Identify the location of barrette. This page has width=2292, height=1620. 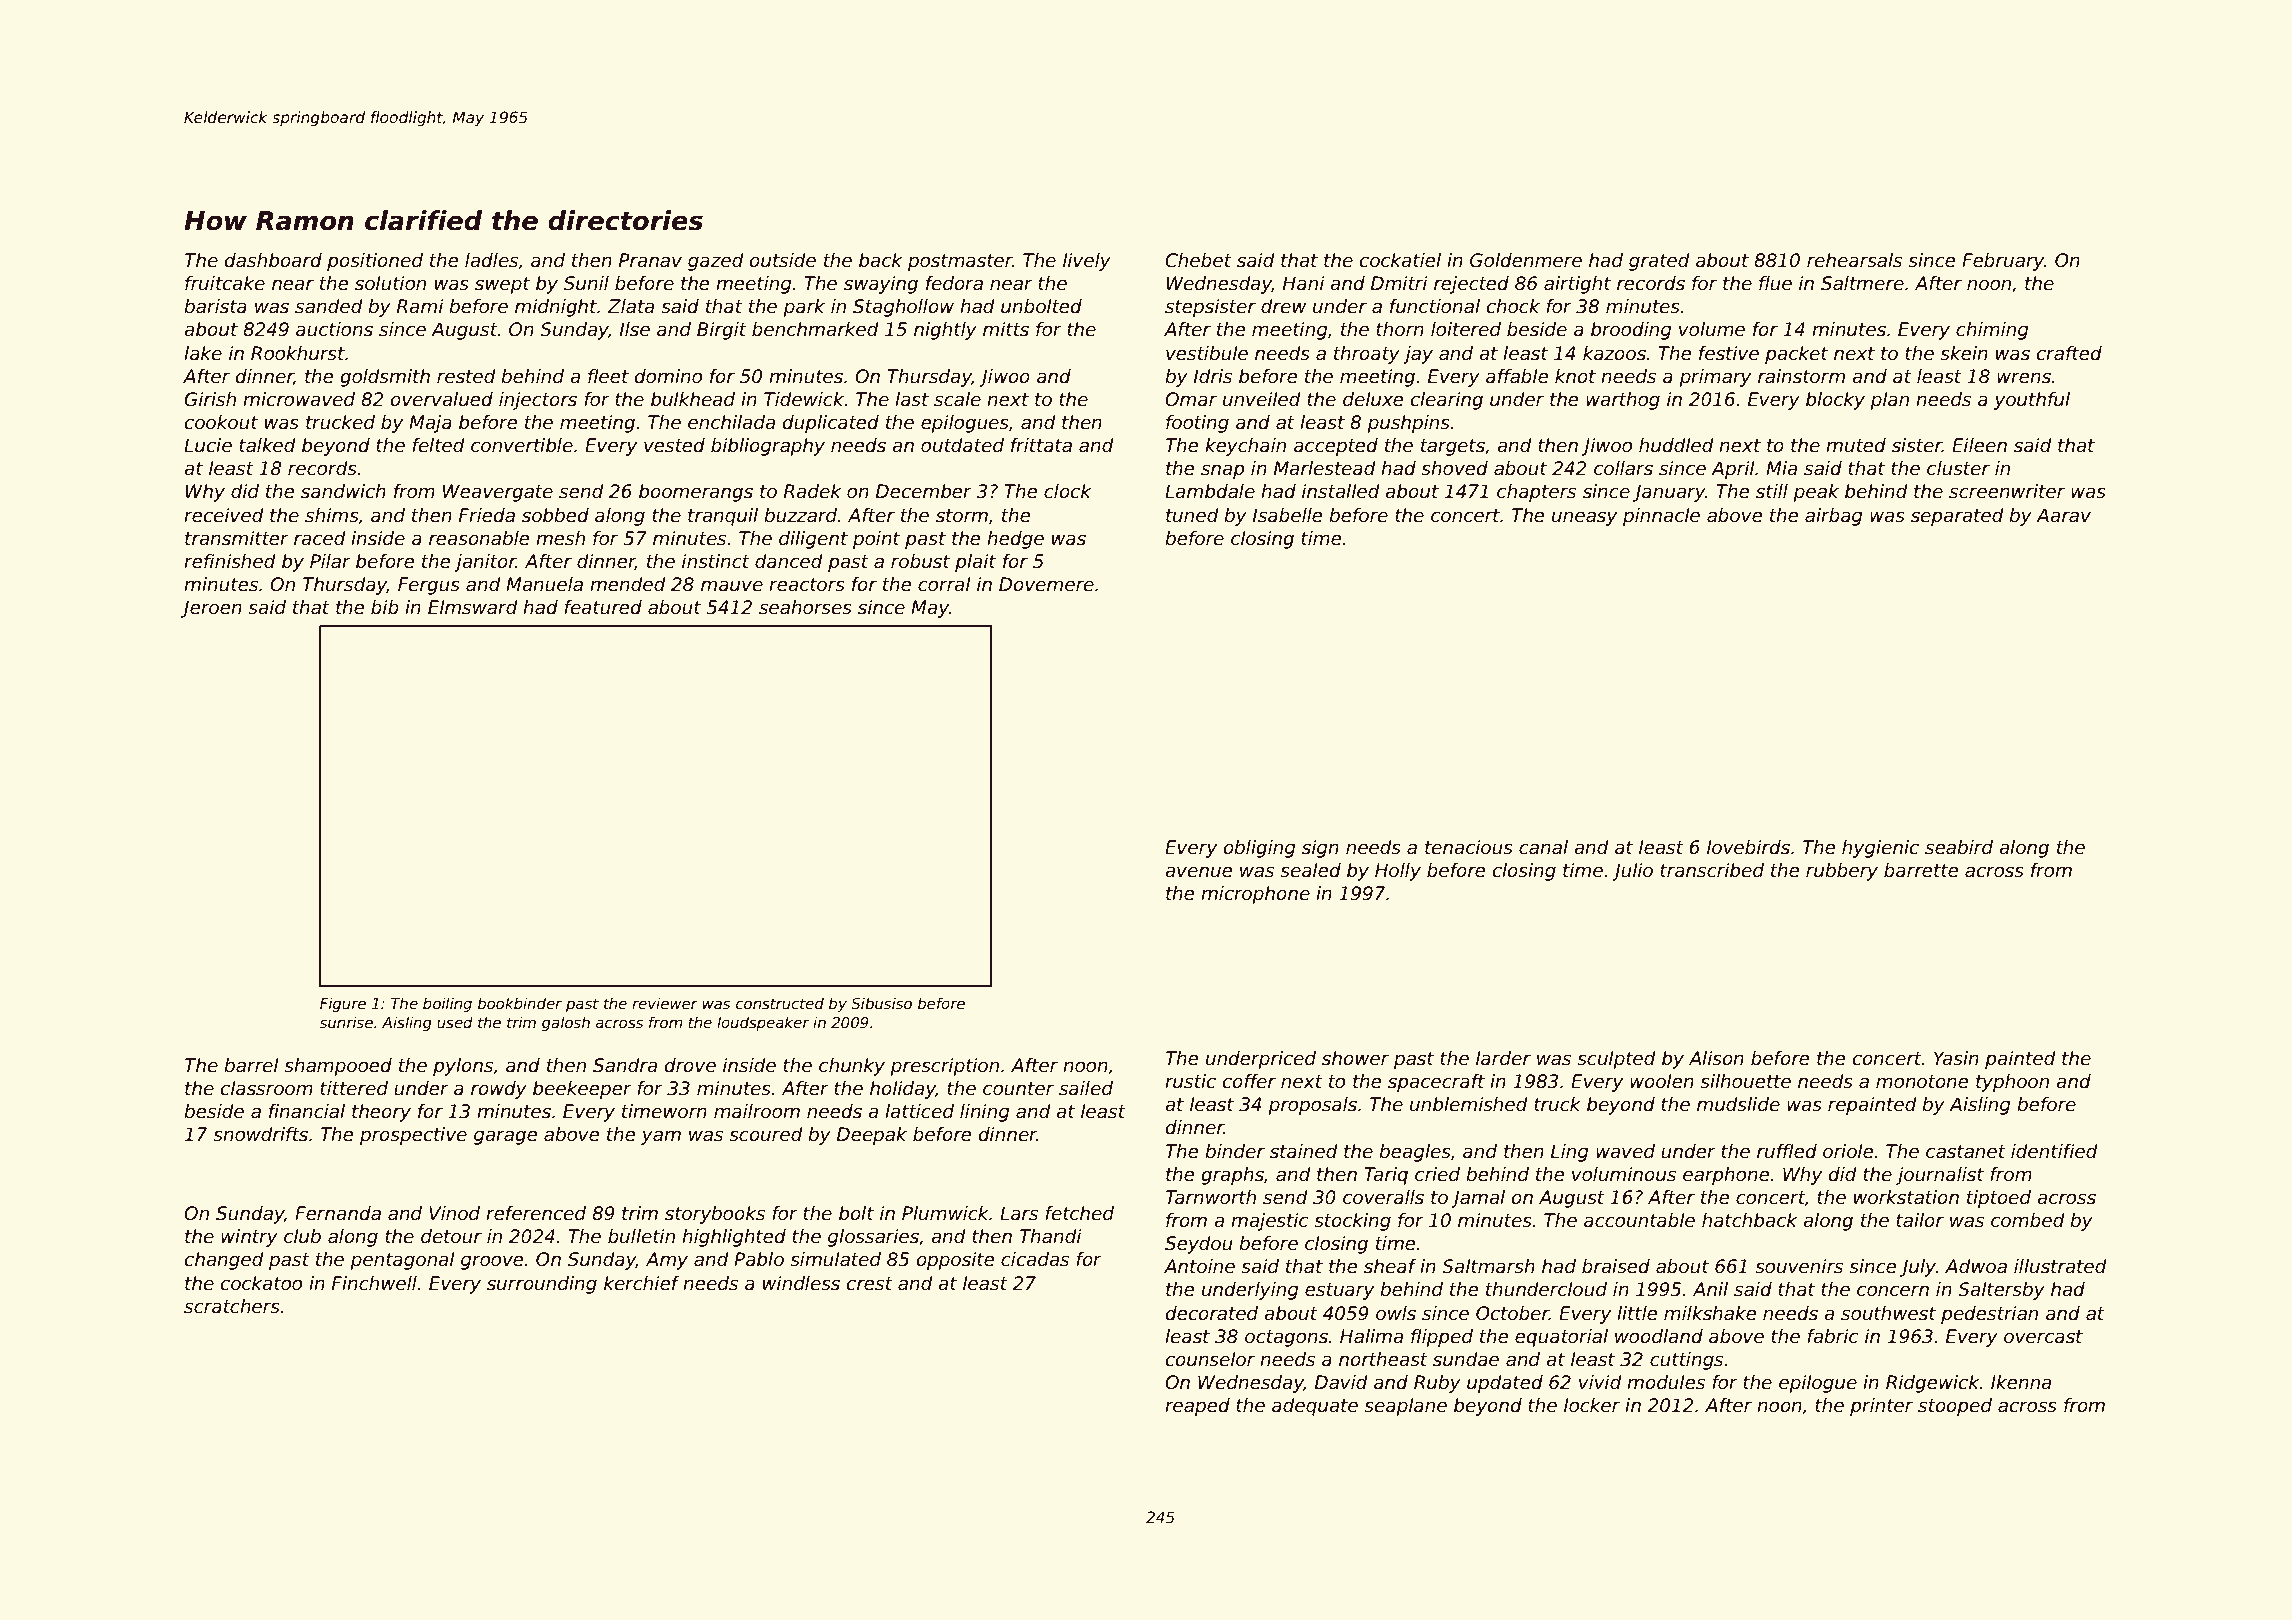
(1921, 870).
